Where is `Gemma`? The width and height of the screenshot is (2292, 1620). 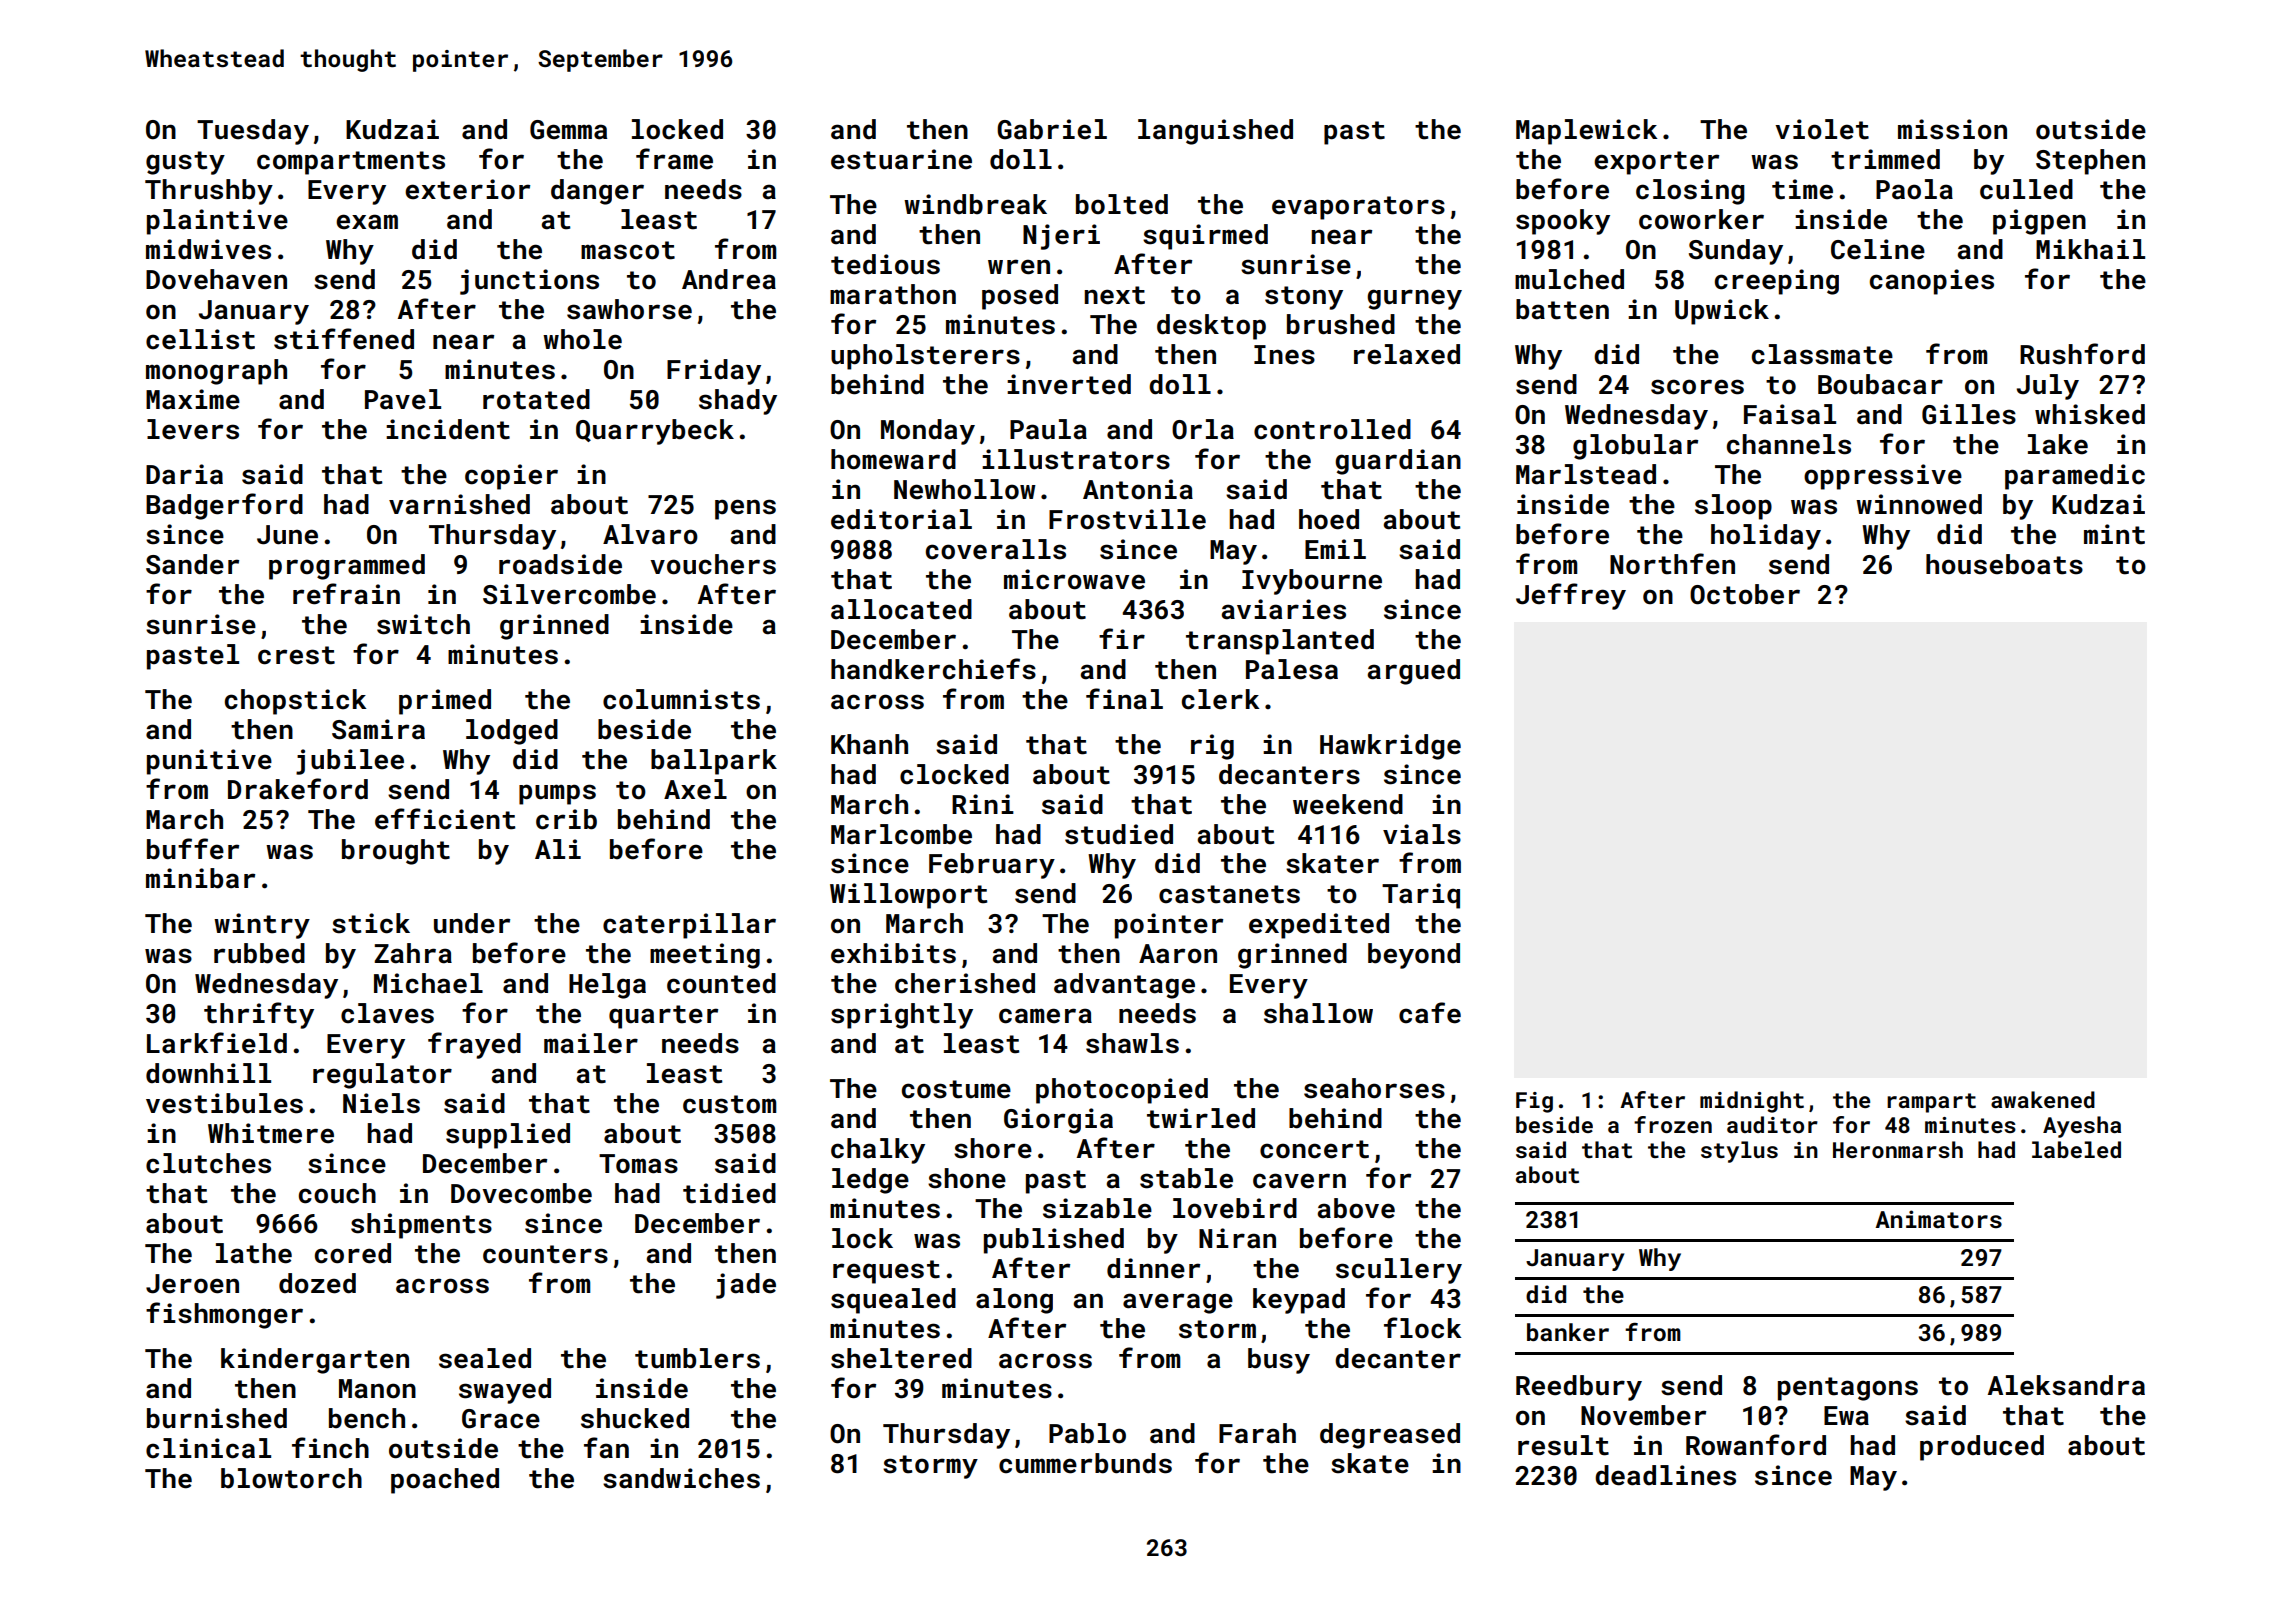
Gemma is located at coordinates (568, 130).
